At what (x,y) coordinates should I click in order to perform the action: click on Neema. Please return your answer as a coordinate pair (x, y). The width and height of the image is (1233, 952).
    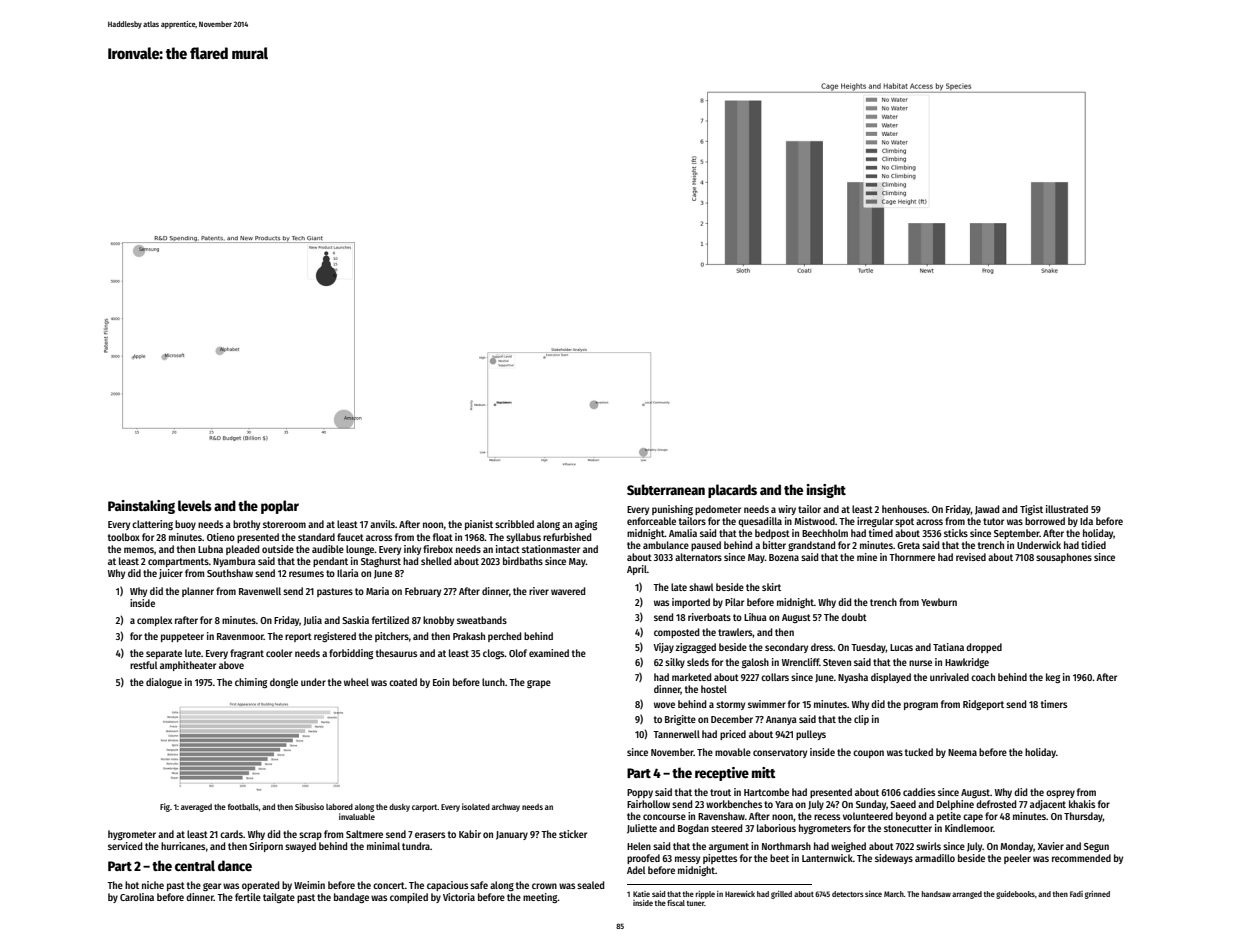
    Looking at the image, I should click on (962, 752).
